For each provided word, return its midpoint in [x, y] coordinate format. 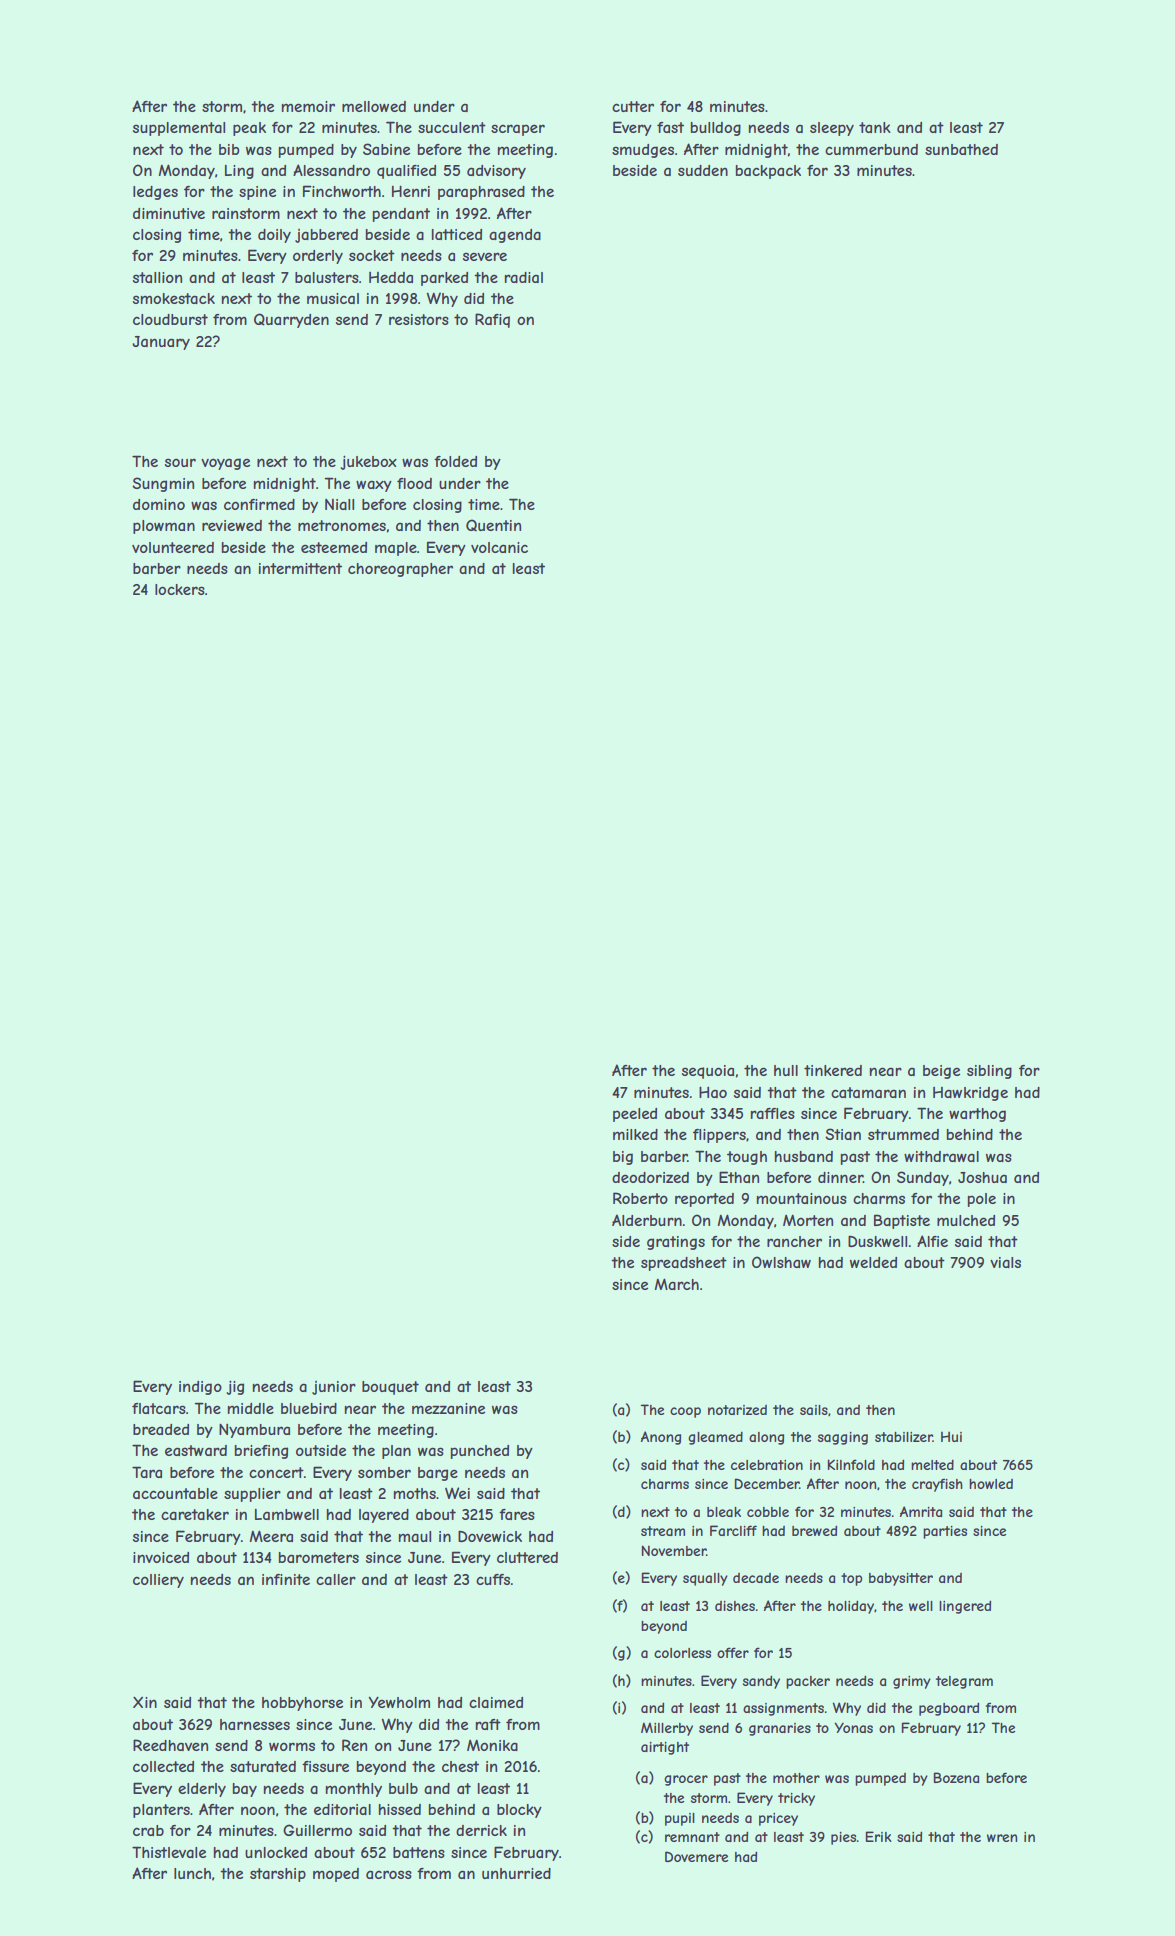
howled [991, 1484]
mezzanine [448, 1408]
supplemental [179, 129]
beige [941, 1072]
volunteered [173, 547]
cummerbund [871, 149]
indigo [200, 1388]
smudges [643, 151]
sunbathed [961, 149]
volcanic [499, 547]
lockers [180, 589]
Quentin [493, 525]
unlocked [276, 1852]
